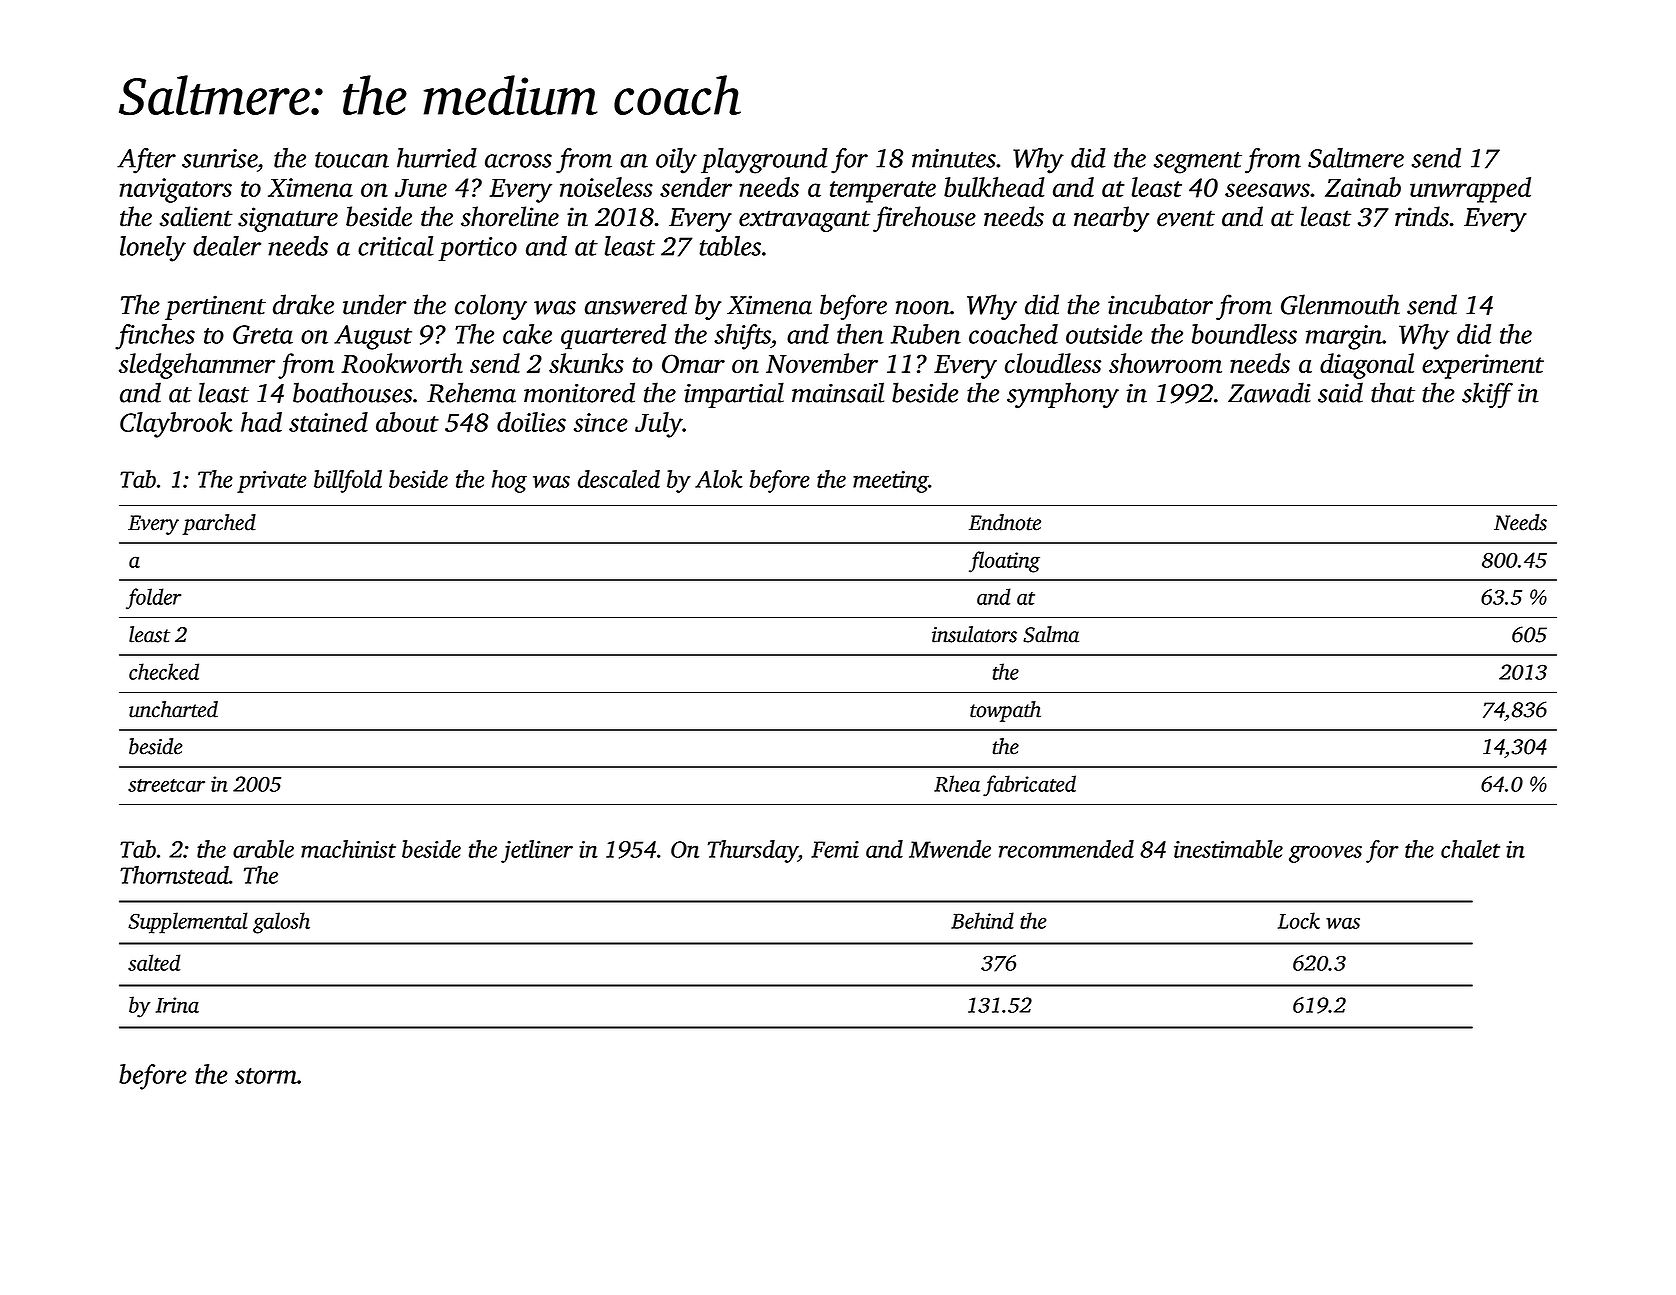  I want to click on Zawadi, so click(1269, 392).
